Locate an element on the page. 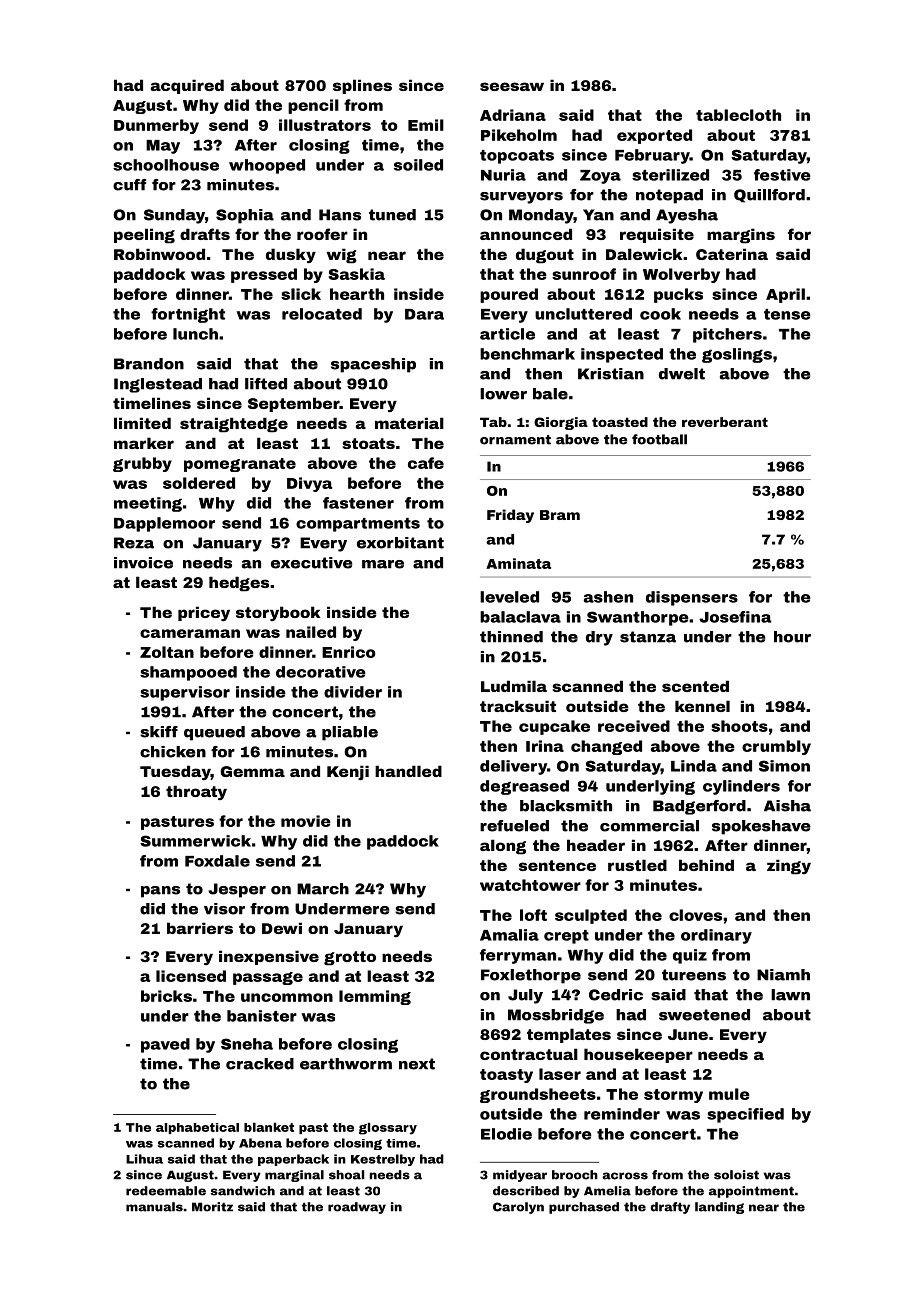 This page has width=924, height=1308. hour is located at coordinates (792, 637).
